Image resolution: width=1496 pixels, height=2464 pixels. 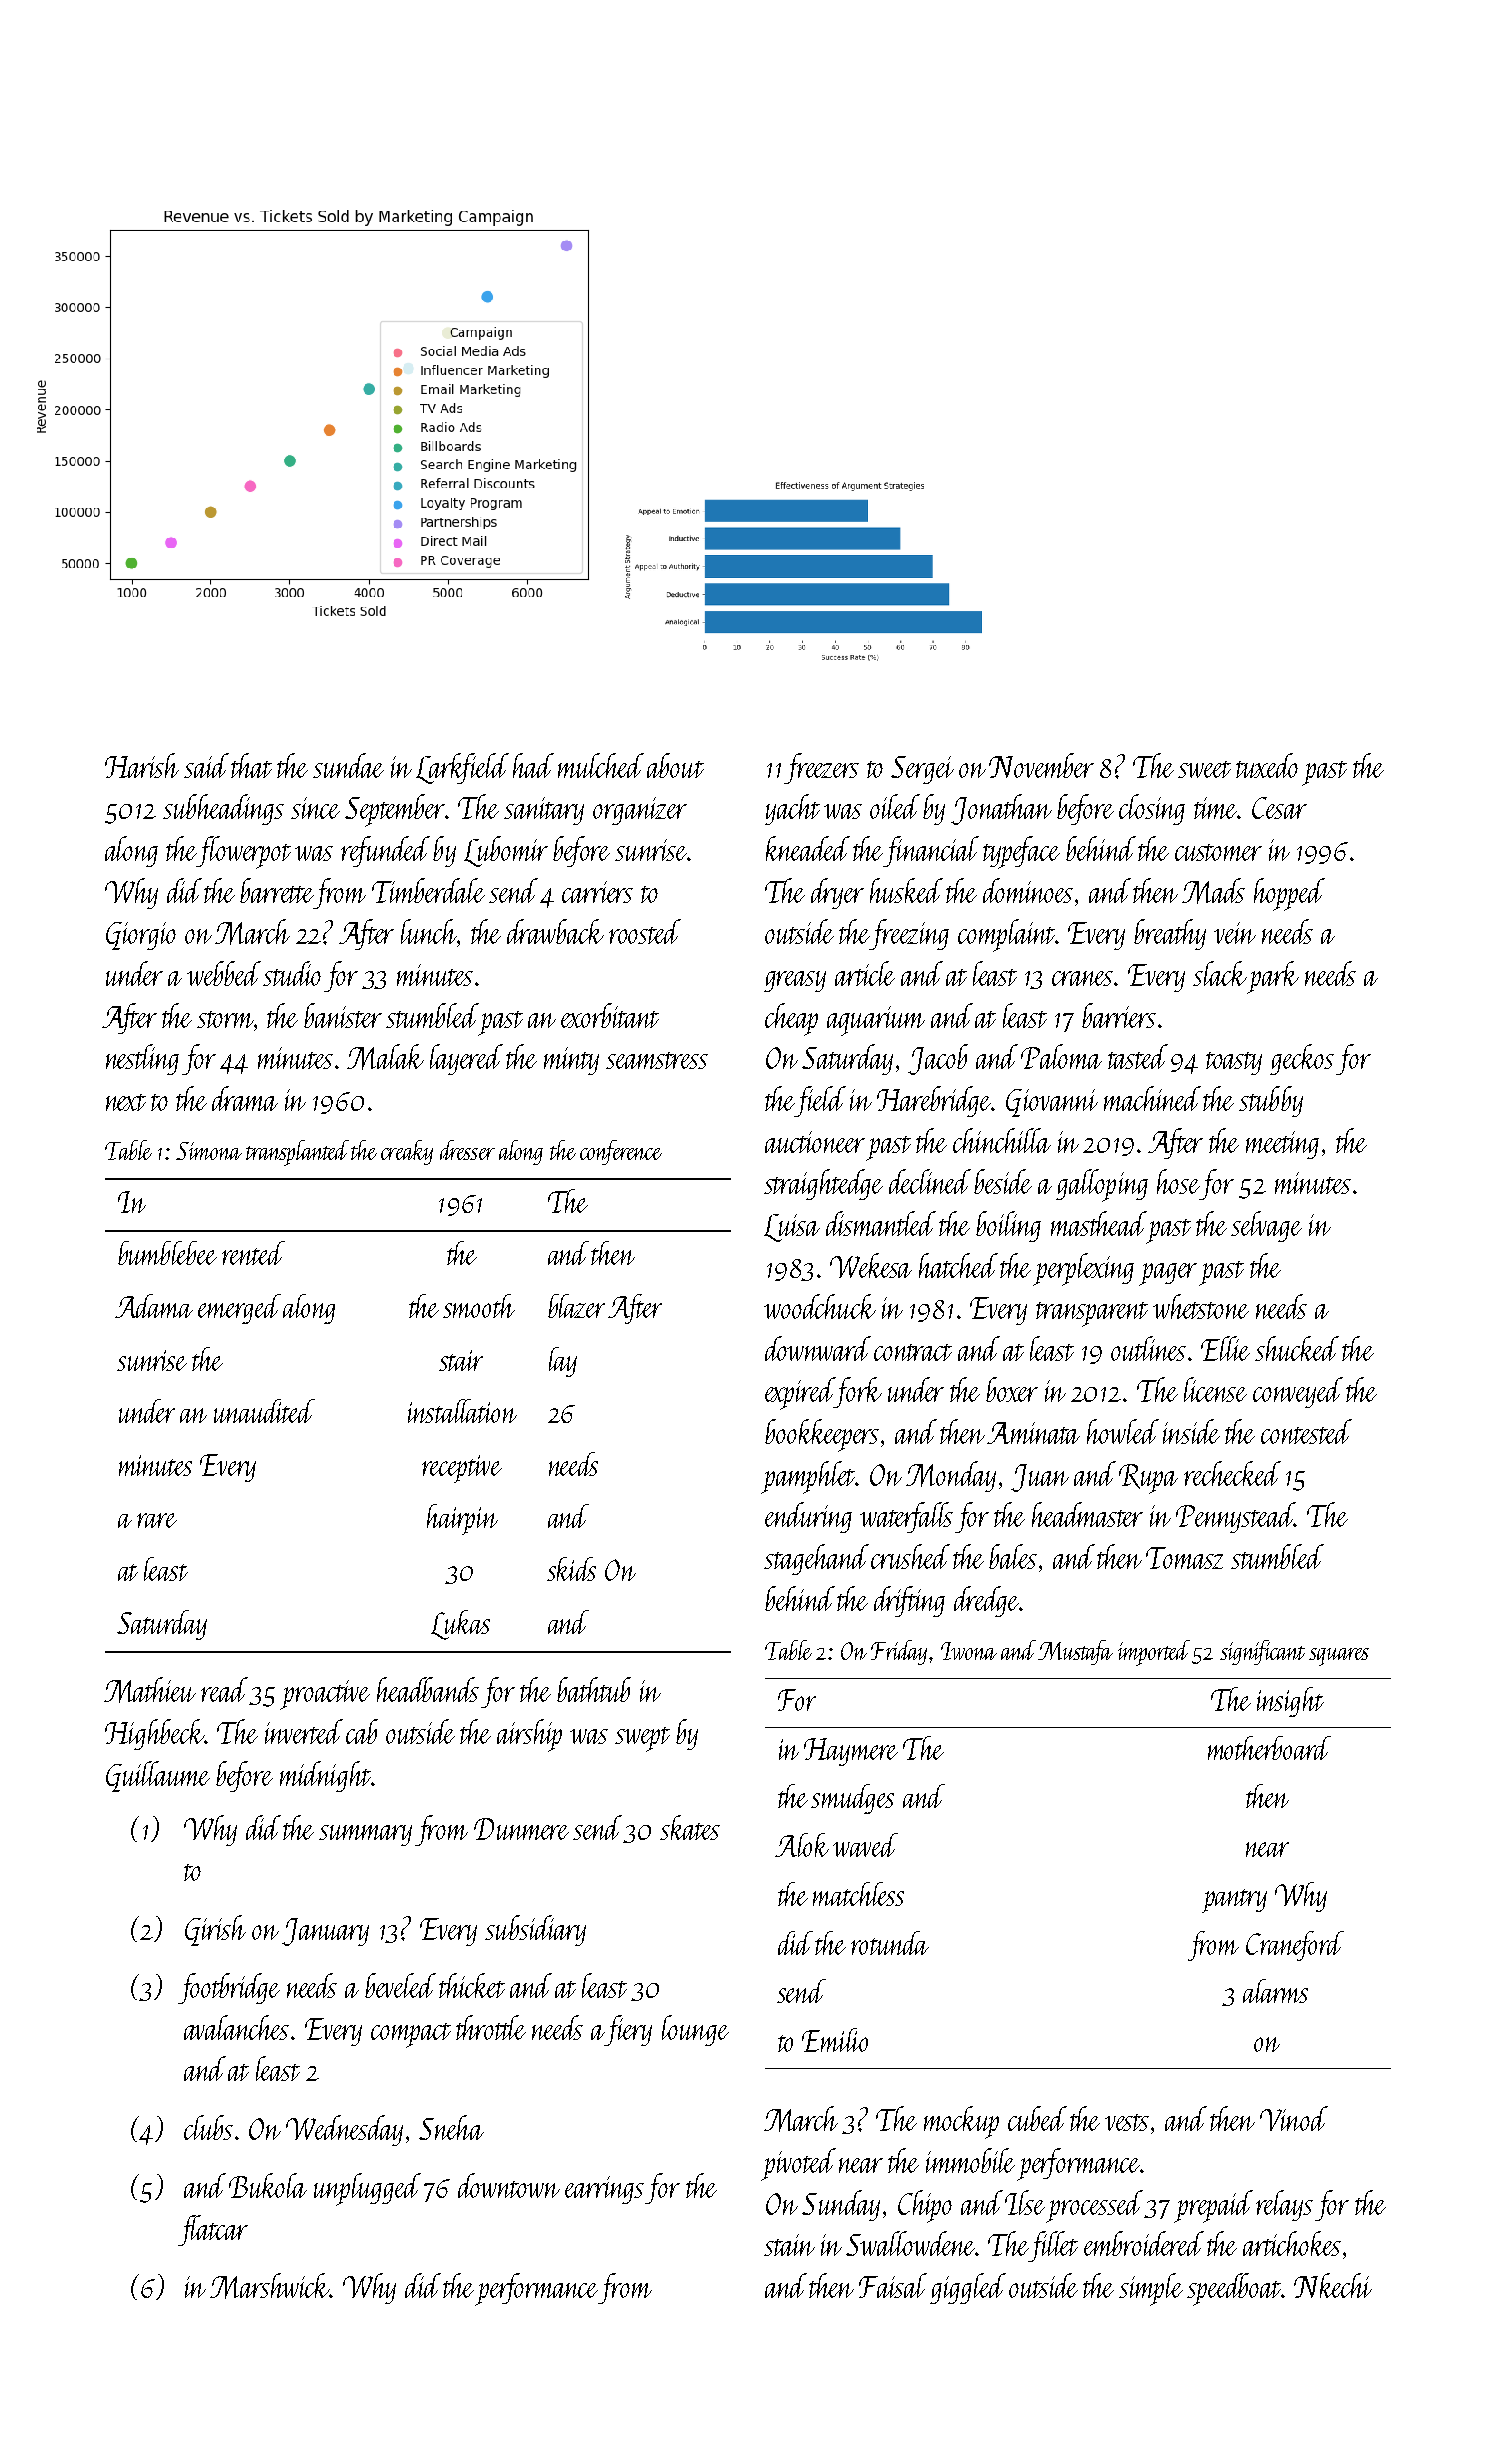 What do you see at coordinates (1289, 894) in the image?
I see `hopped` at bounding box center [1289, 894].
